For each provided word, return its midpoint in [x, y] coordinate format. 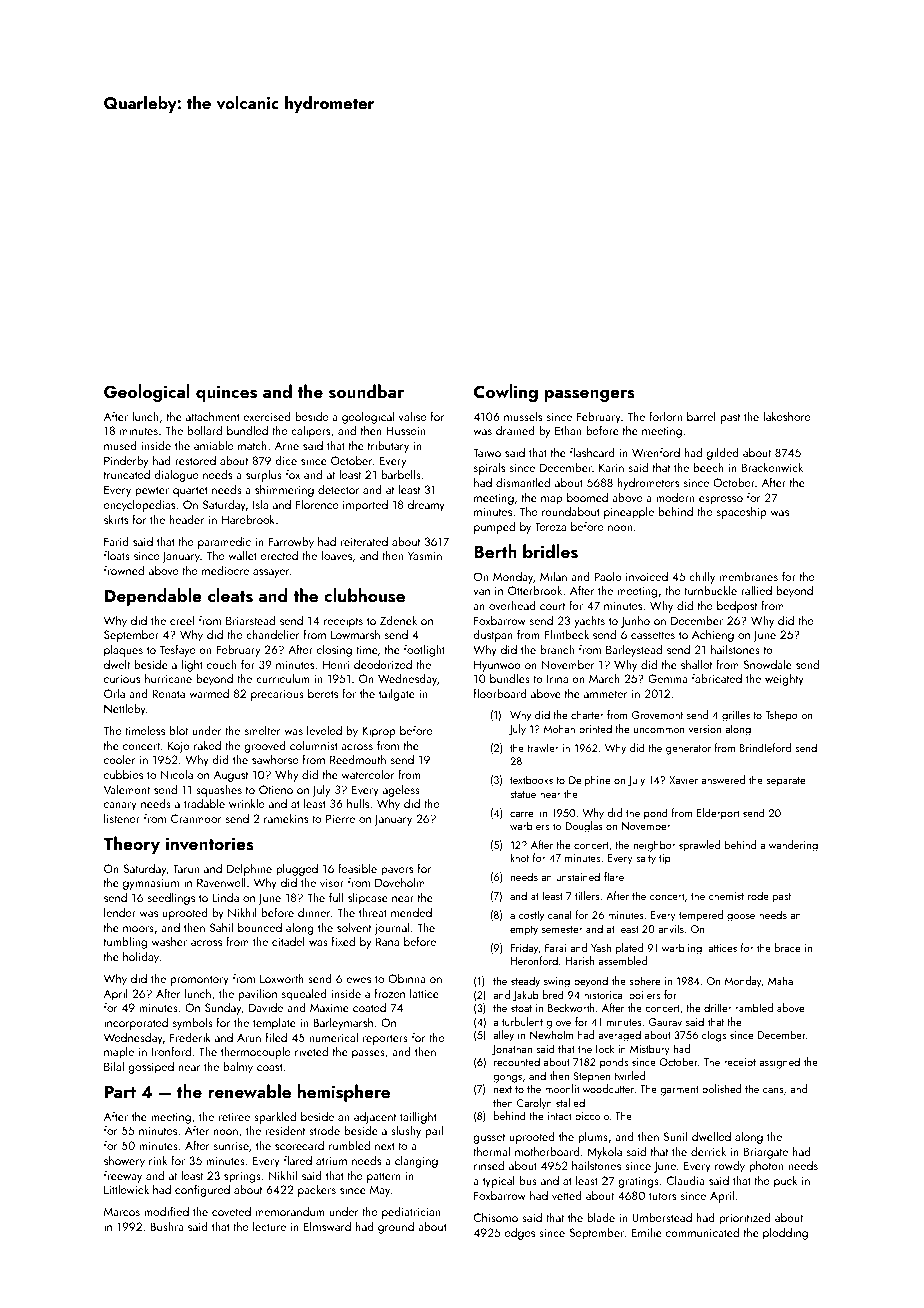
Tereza [550, 526]
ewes [358, 980]
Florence [317, 504]
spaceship [742, 513]
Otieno [276, 789]
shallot [696, 664]
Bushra [167, 1226]
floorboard [500, 693]
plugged [297, 870]
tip [665, 859]
